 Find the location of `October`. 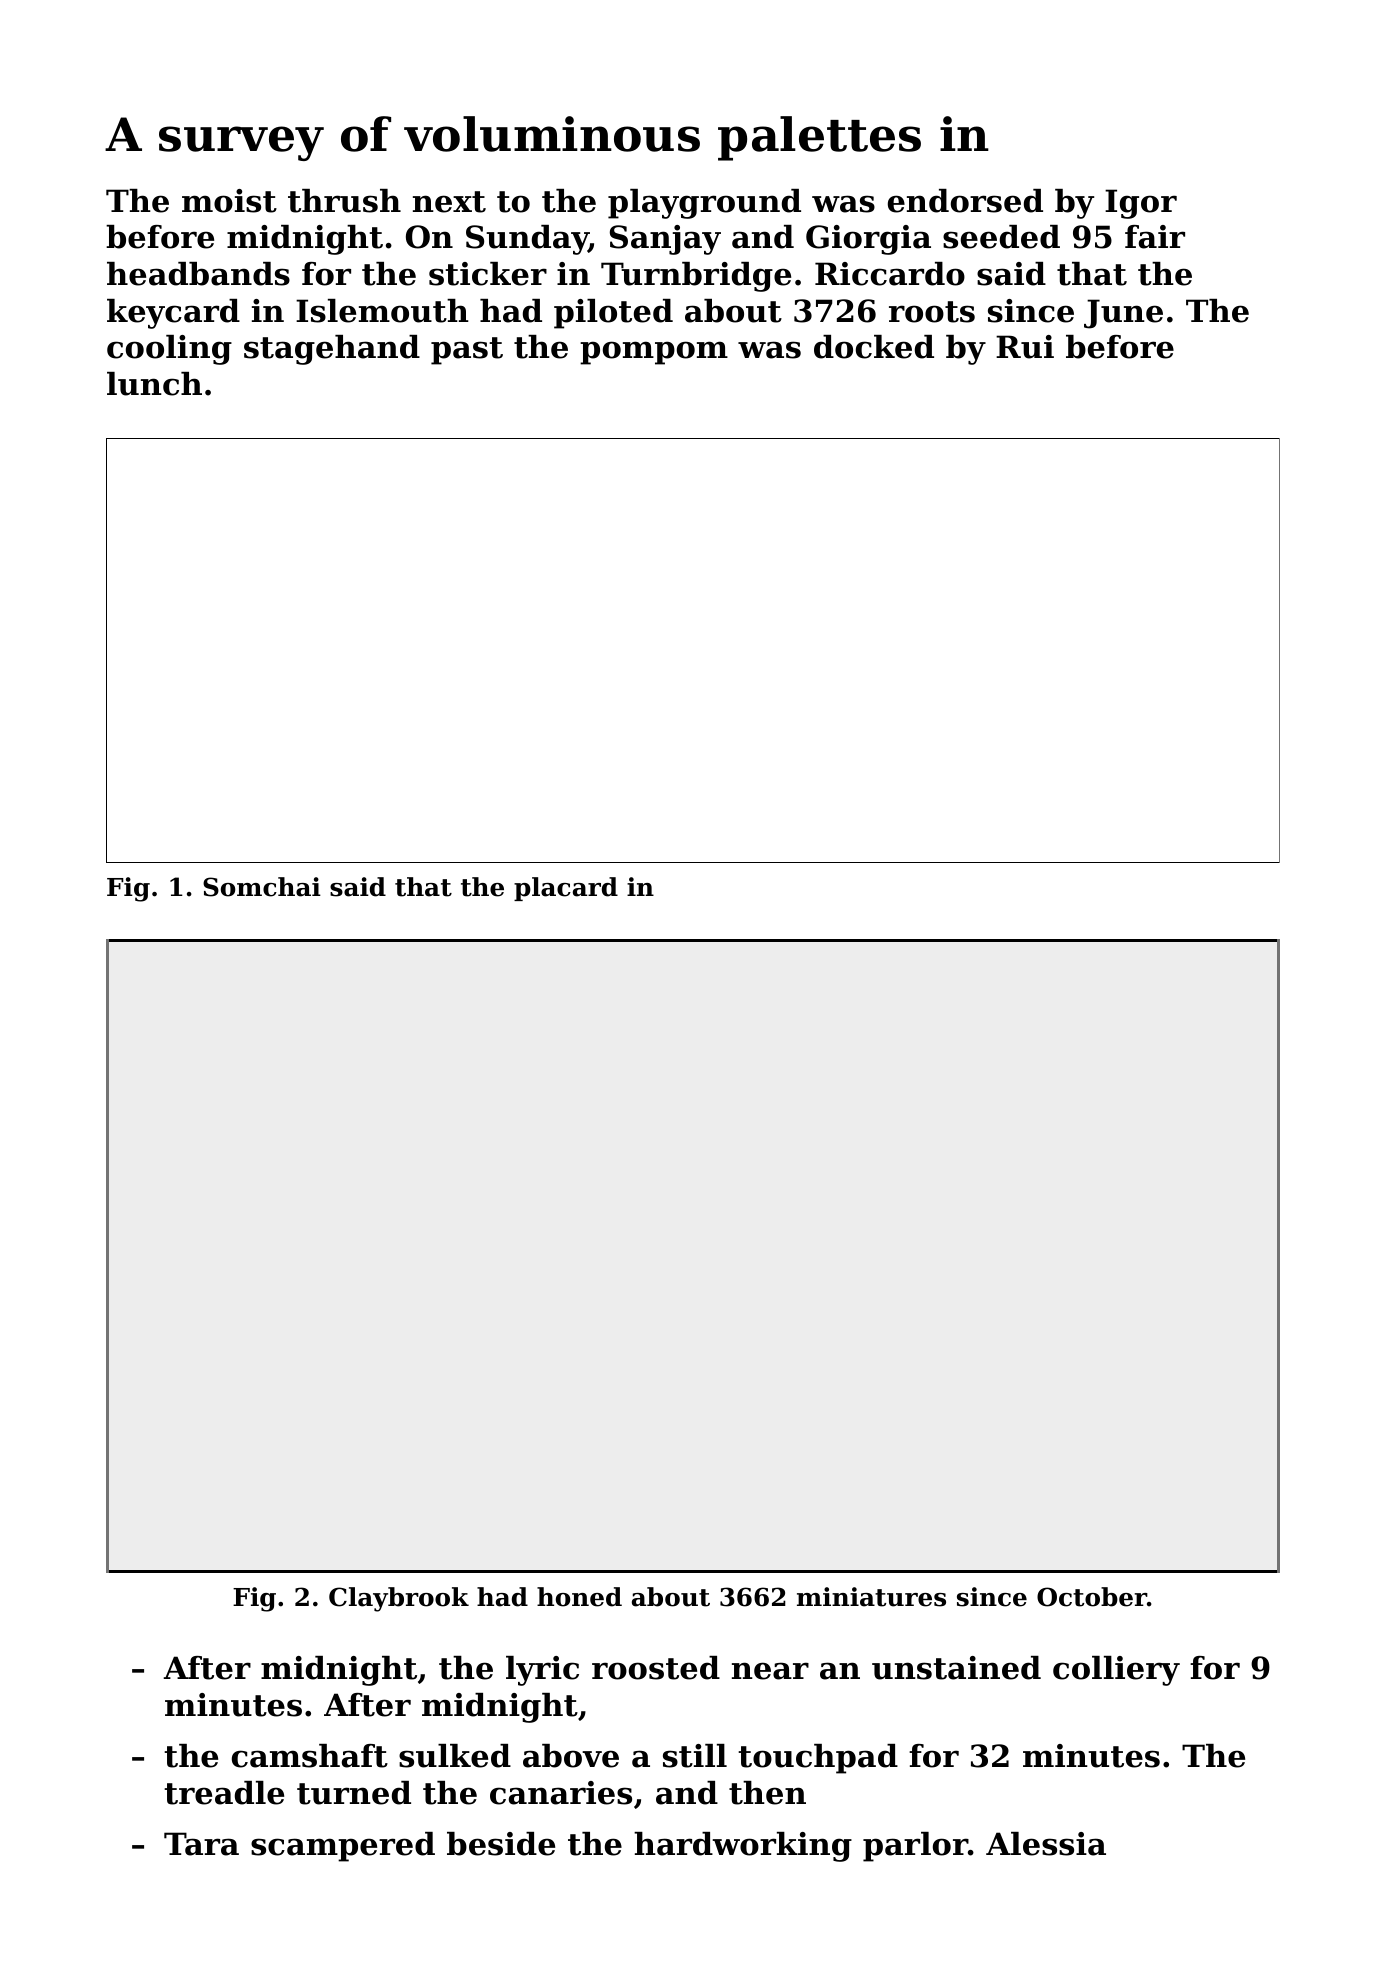

October is located at coordinates (1092, 1597).
